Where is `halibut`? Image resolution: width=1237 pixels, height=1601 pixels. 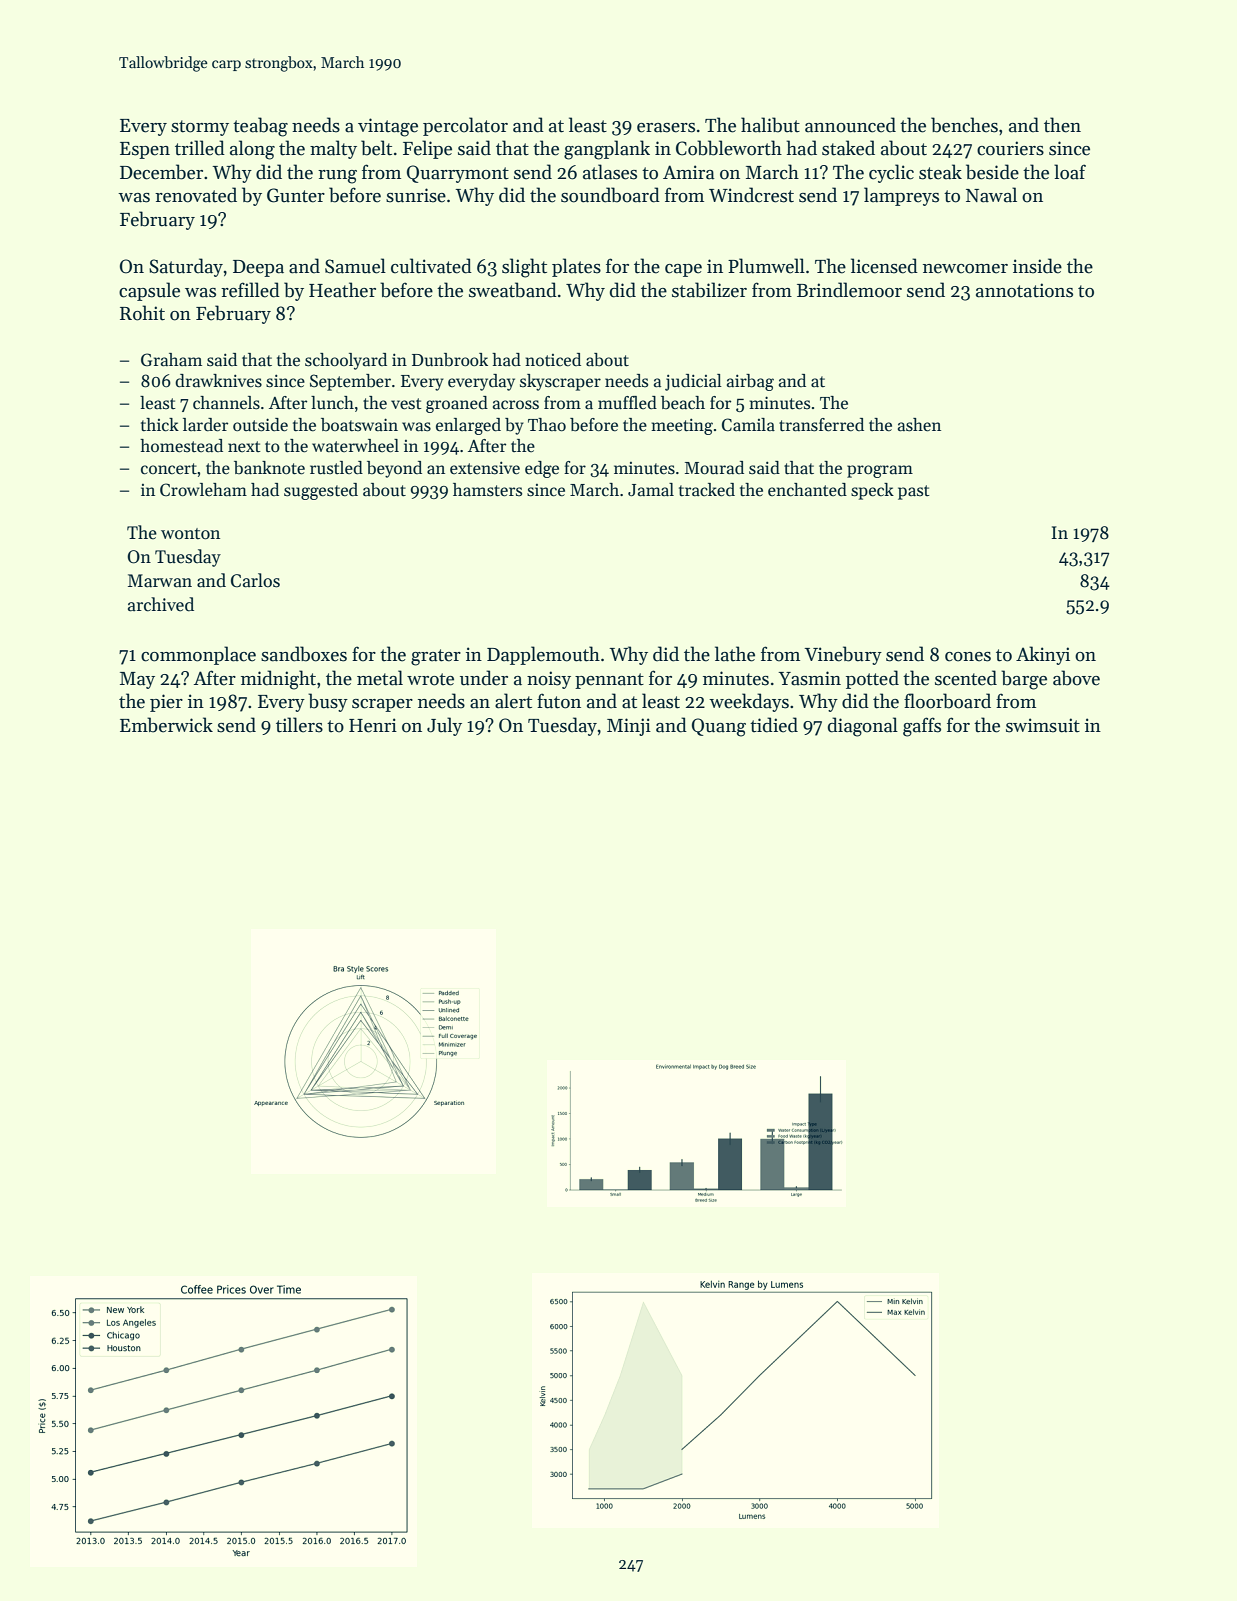
halibut is located at coordinates (770, 125).
